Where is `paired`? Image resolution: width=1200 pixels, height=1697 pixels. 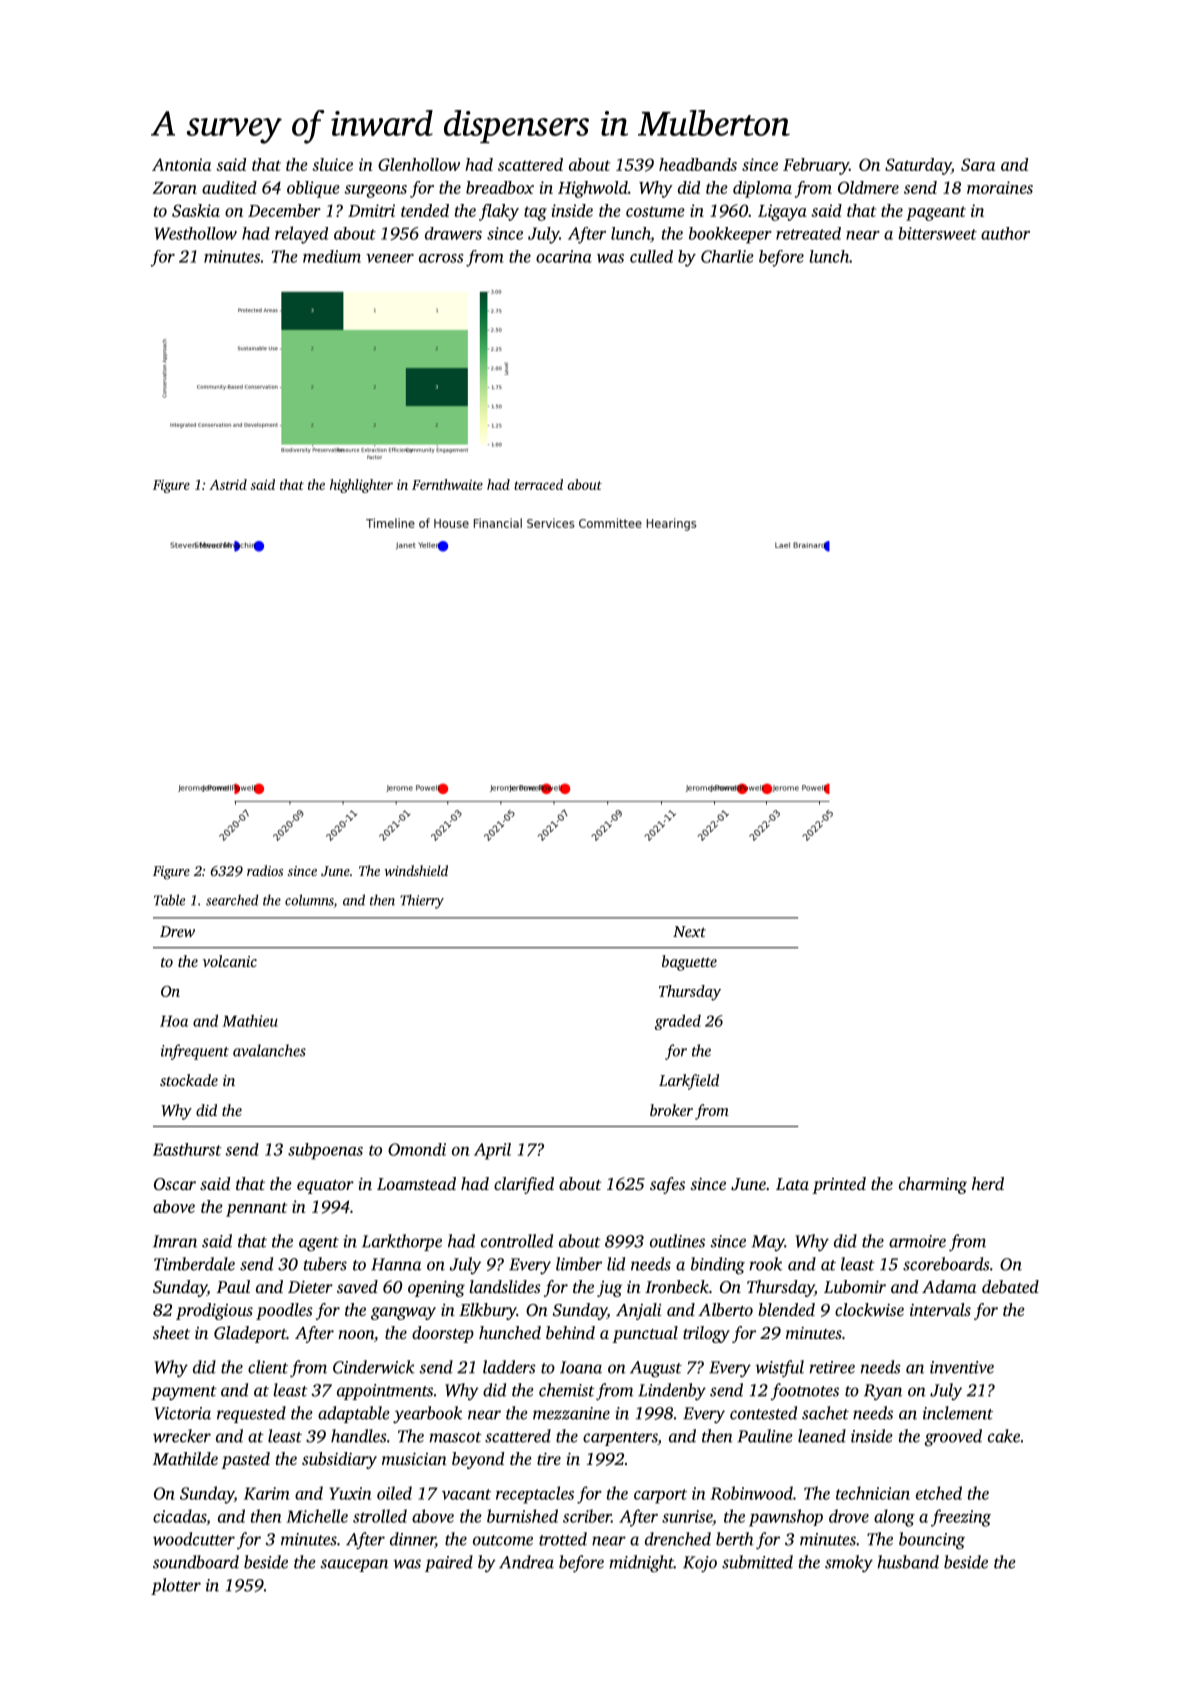 paired is located at coordinates (449, 1563).
